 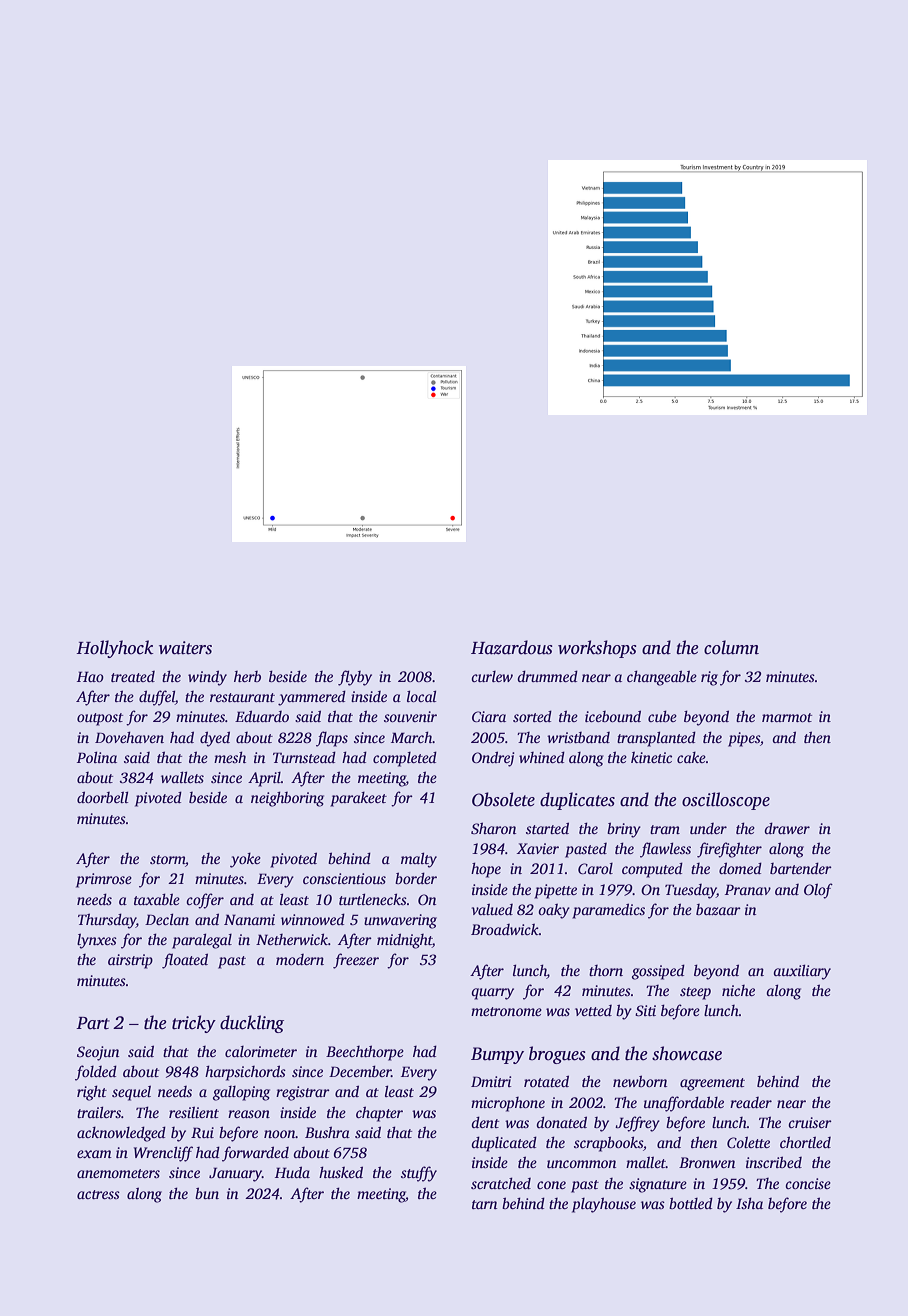 I want to click on column, so click(x=731, y=647).
